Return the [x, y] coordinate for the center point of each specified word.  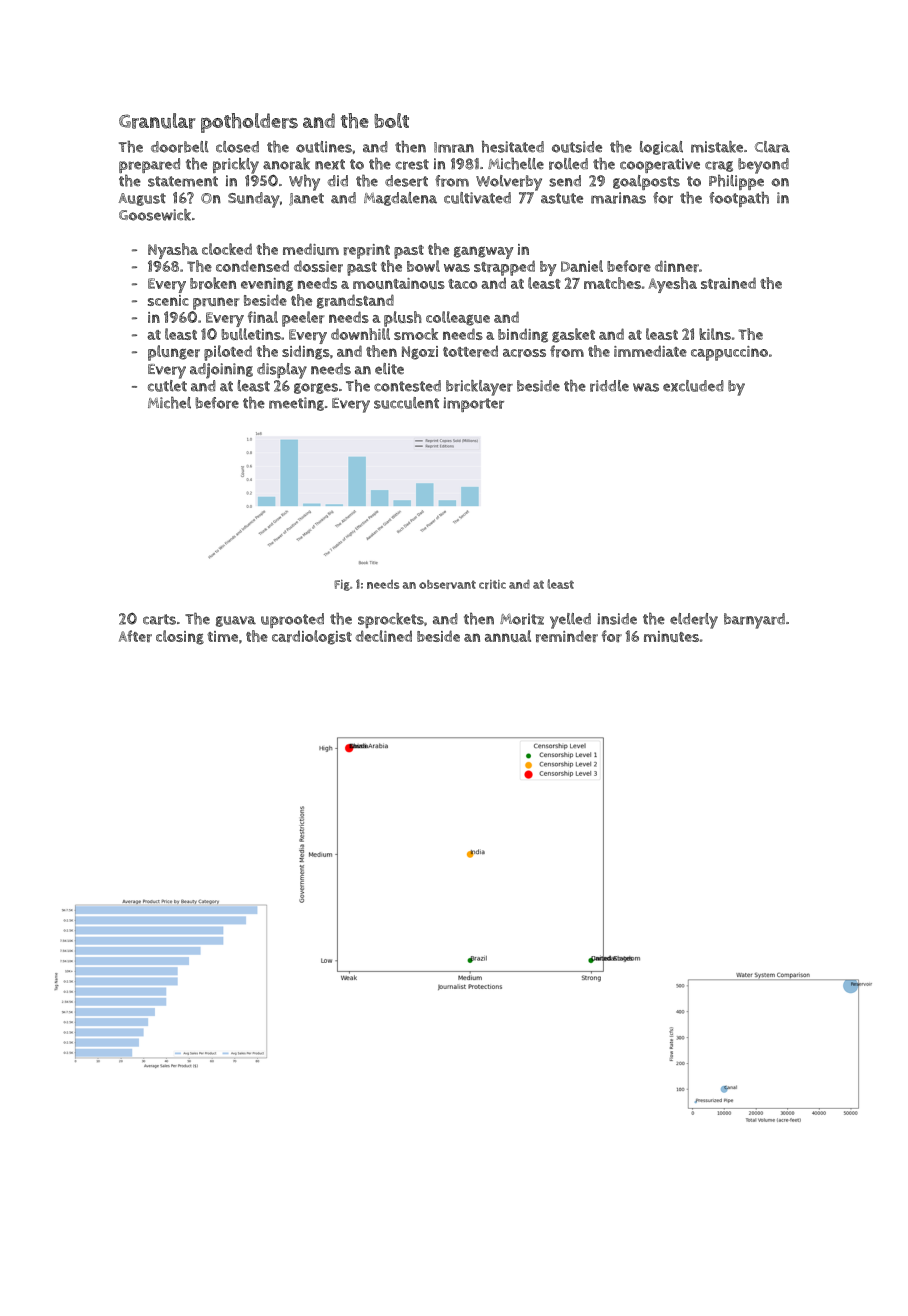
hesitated [513, 147]
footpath [739, 199]
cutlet [167, 386]
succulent [406, 403]
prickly [236, 166]
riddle [609, 386]
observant [447, 584]
